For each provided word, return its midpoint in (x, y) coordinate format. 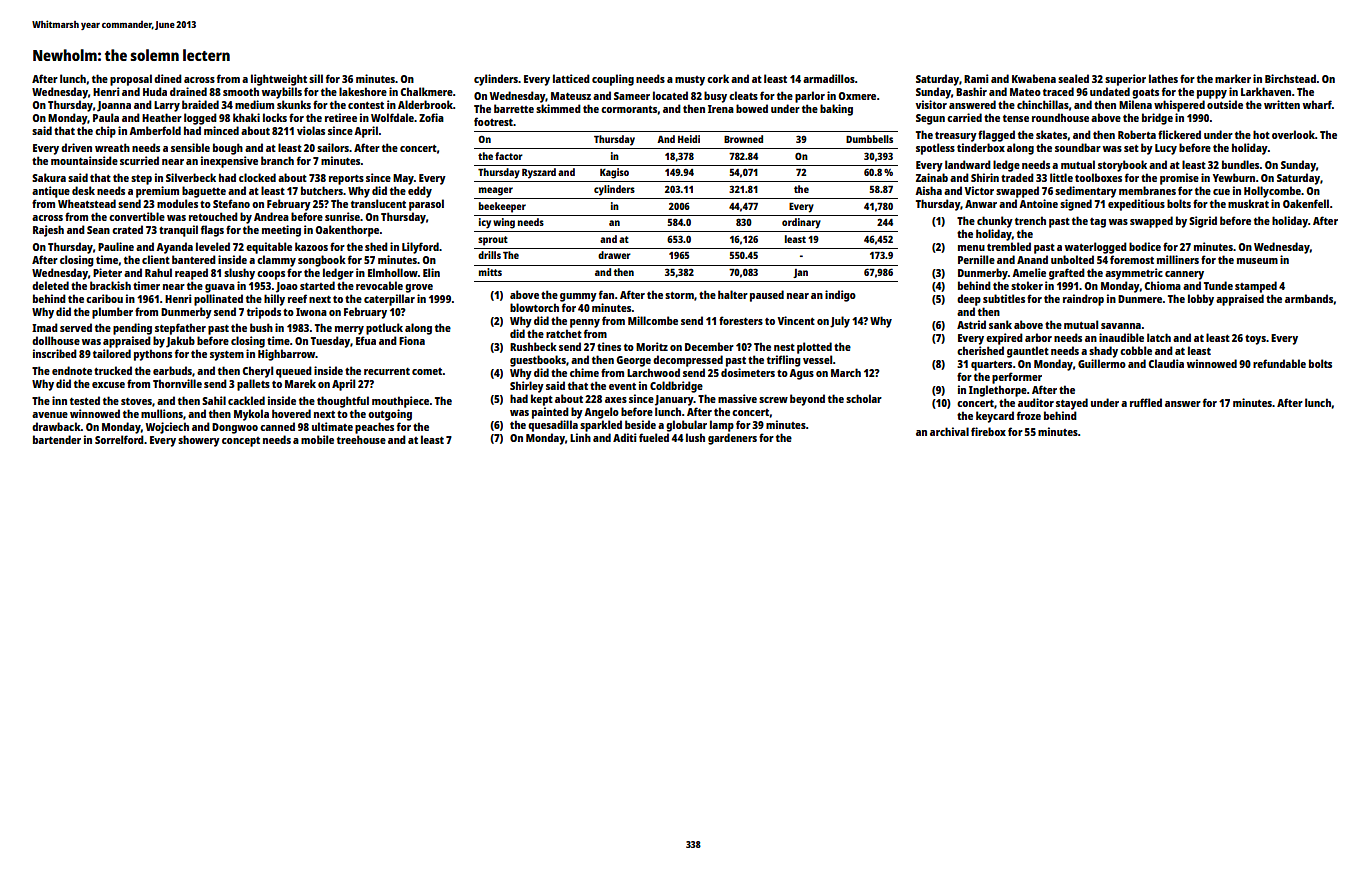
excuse (108, 385)
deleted (50, 285)
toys (1255, 340)
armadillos (829, 78)
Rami (976, 78)
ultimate (332, 426)
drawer (614, 255)
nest (784, 347)
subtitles (1004, 298)
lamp (722, 426)
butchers (322, 190)
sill (316, 78)
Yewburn (1234, 177)
